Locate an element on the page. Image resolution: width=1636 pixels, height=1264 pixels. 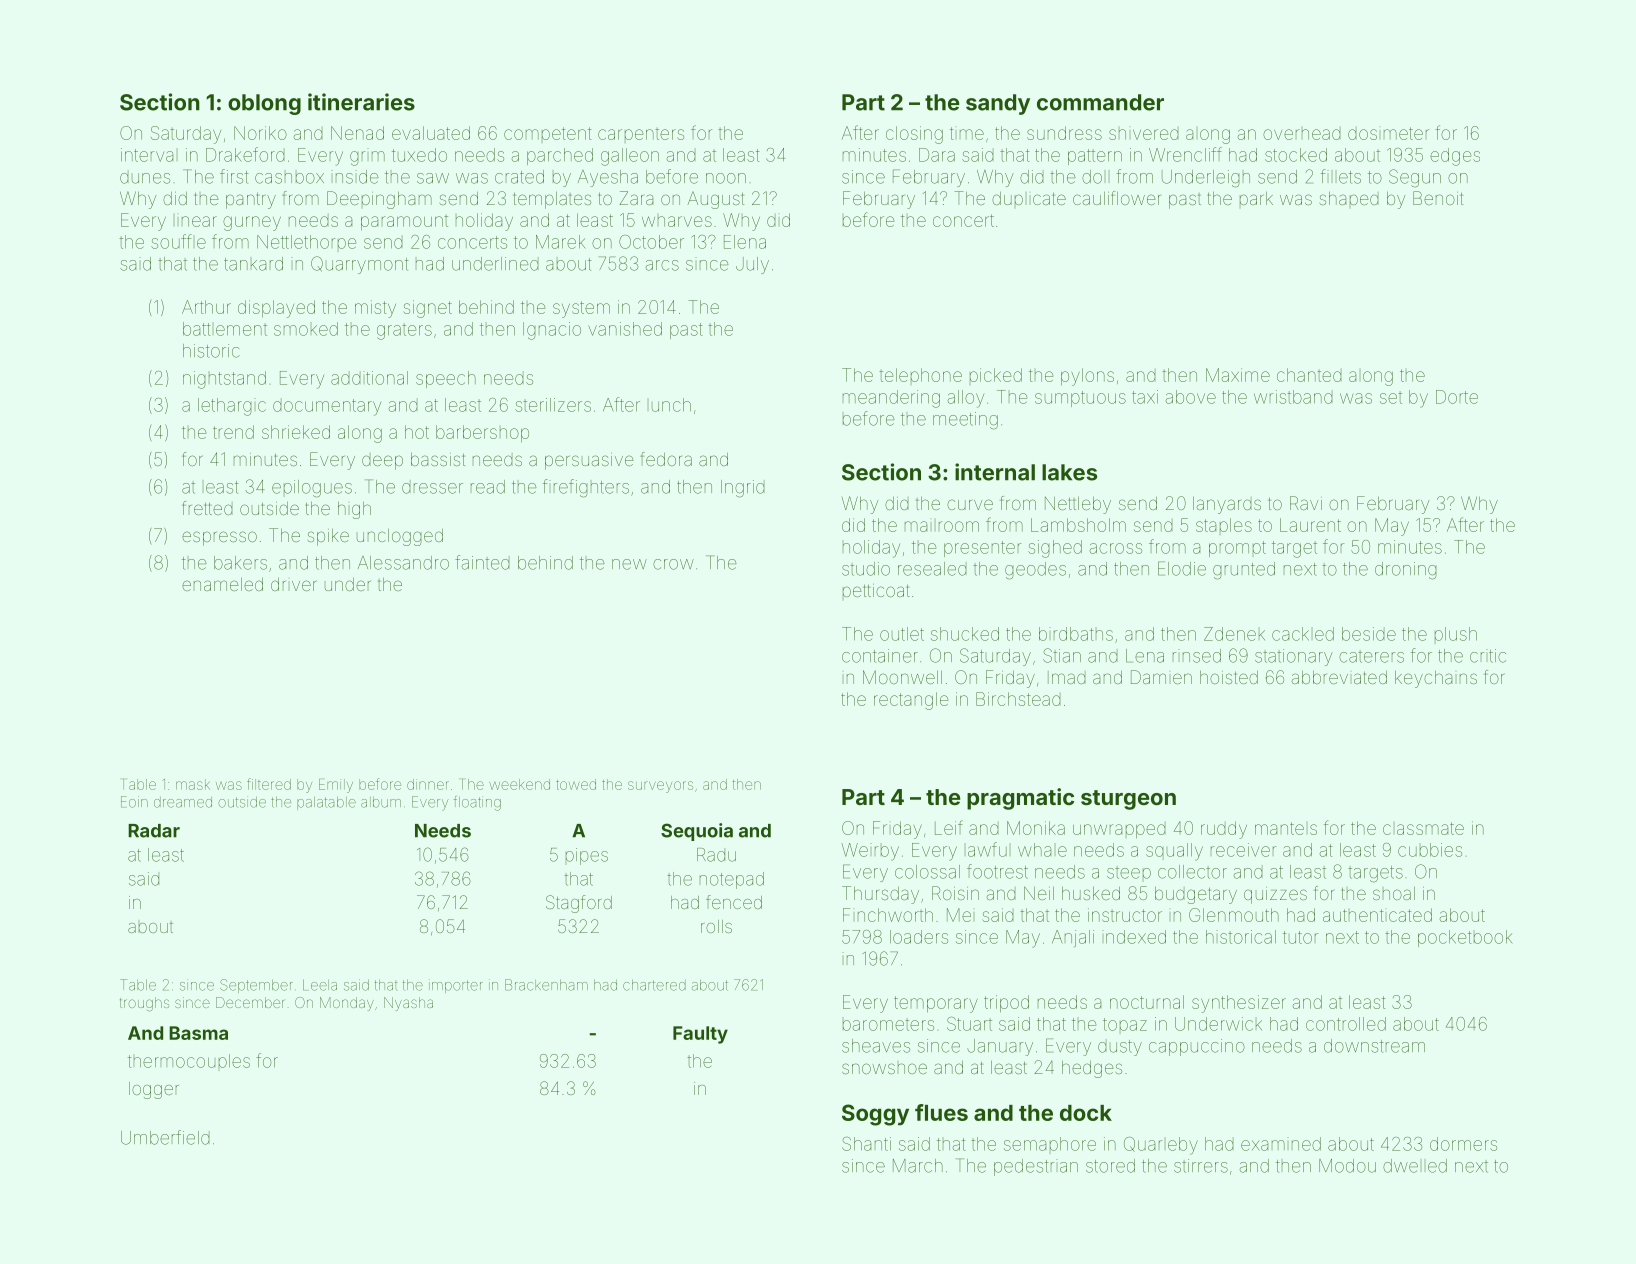
carpenters is located at coordinates (641, 134).
